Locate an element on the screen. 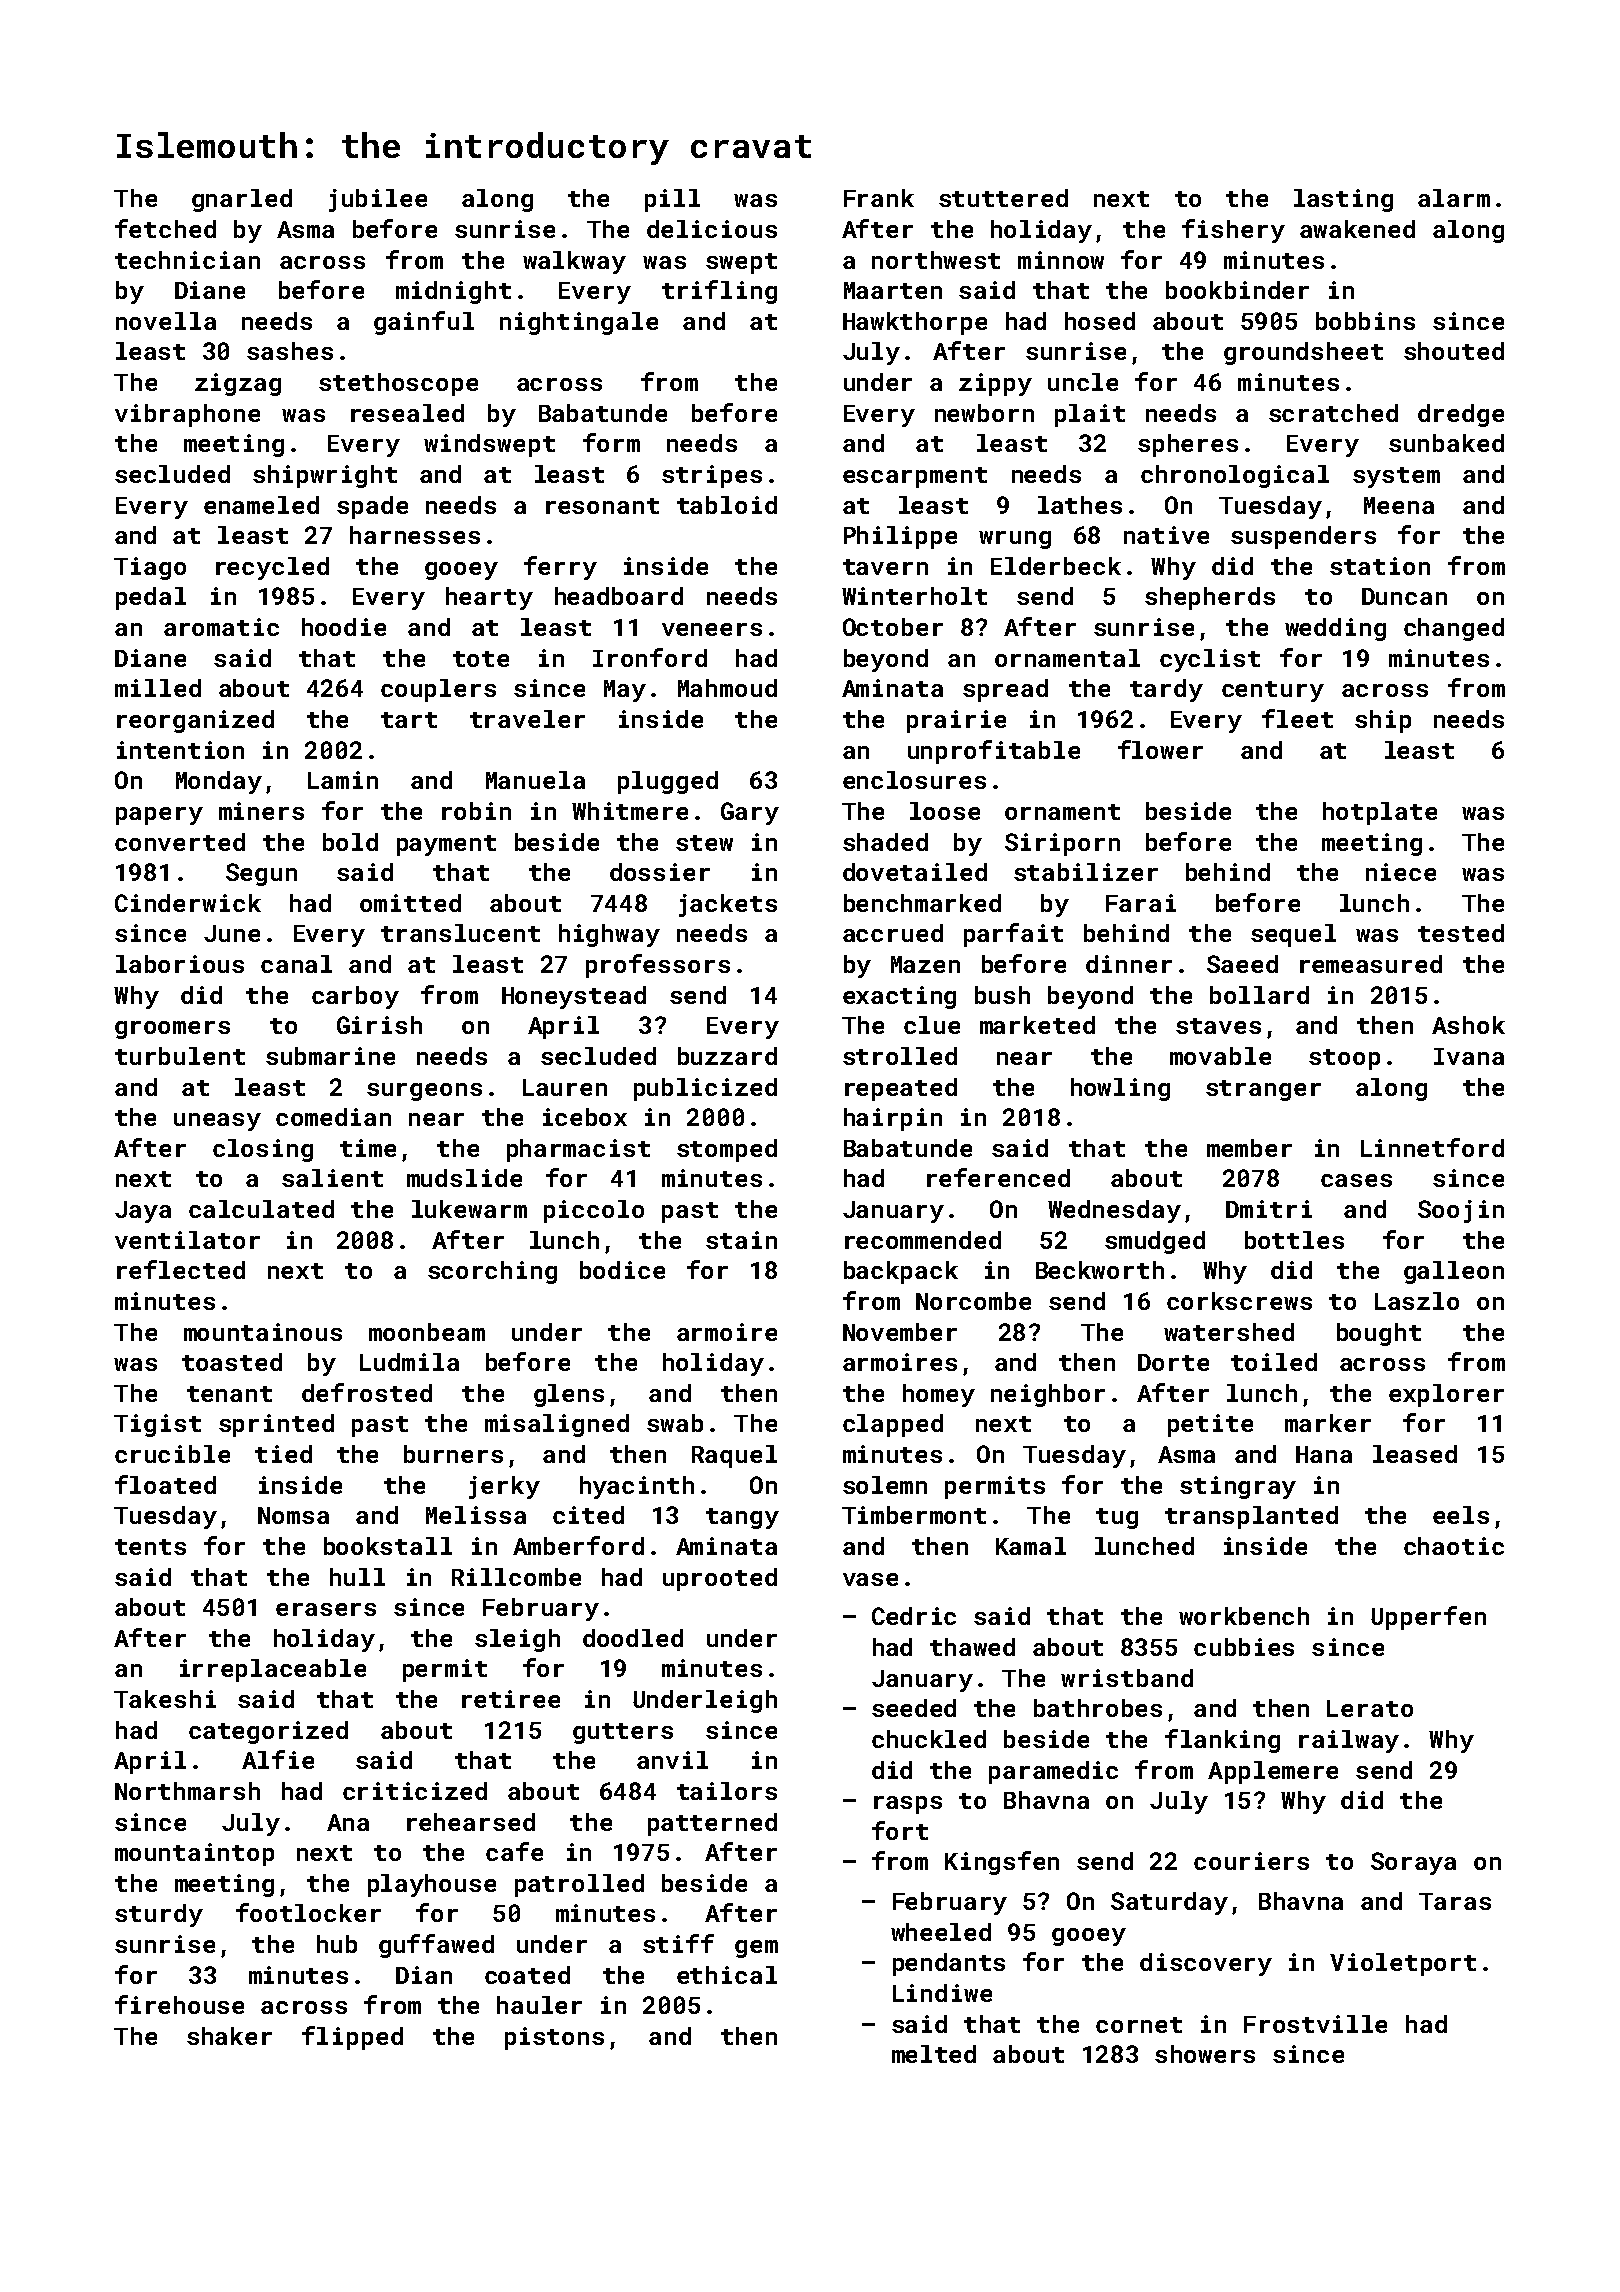 The image size is (1620, 2292). technician is located at coordinates (187, 260).
